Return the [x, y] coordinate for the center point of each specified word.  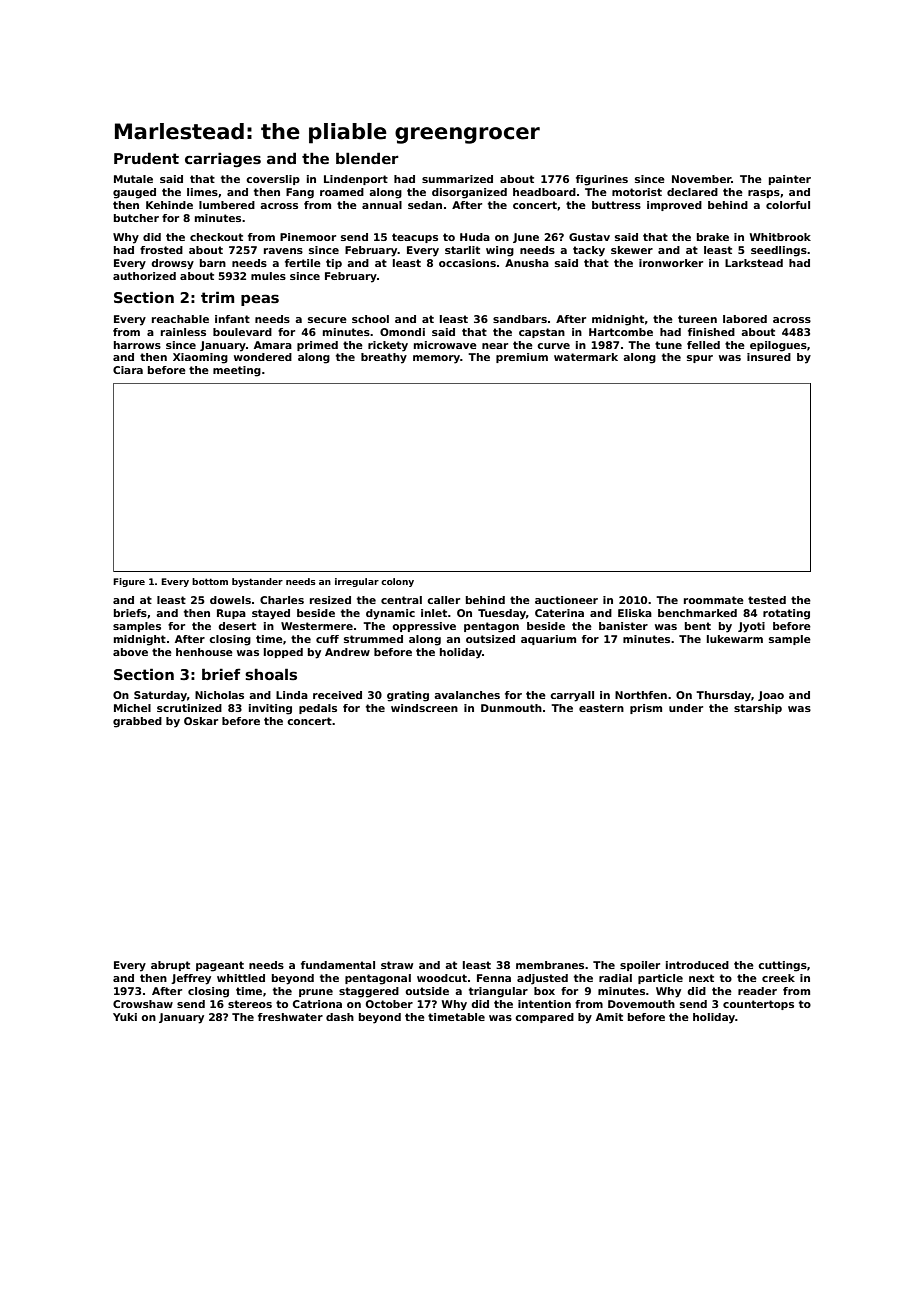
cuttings [782, 966]
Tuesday [502, 614]
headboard [544, 192]
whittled [241, 978]
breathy [384, 358]
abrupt [170, 966]
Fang [300, 193]
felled [703, 345]
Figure [129, 582]
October [389, 1004]
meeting [237, 371]
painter [790, 180]
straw [397, 965]
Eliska [635, 613]
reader [757, 991]
